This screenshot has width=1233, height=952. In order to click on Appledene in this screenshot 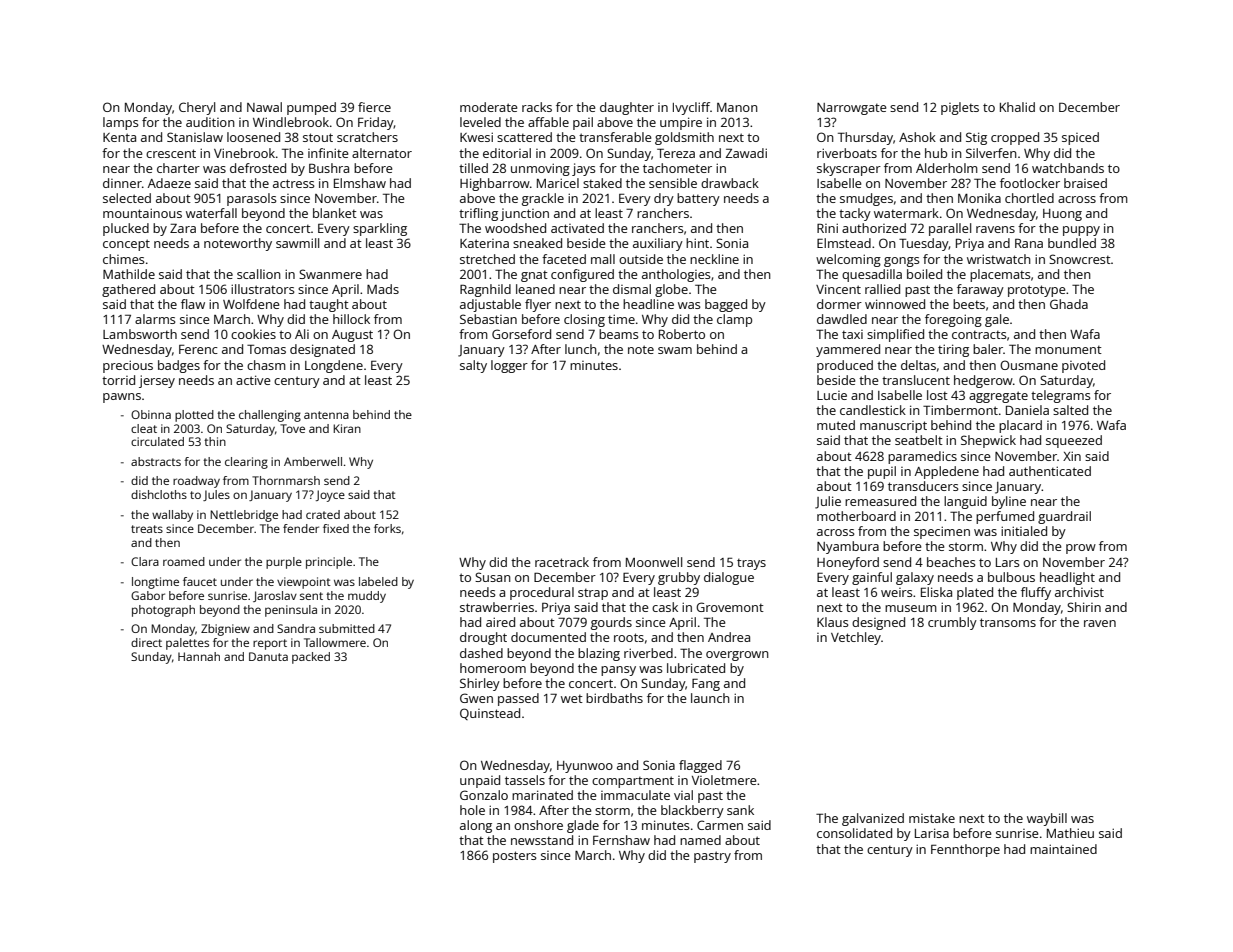, I will do `click(947, 472)`.
